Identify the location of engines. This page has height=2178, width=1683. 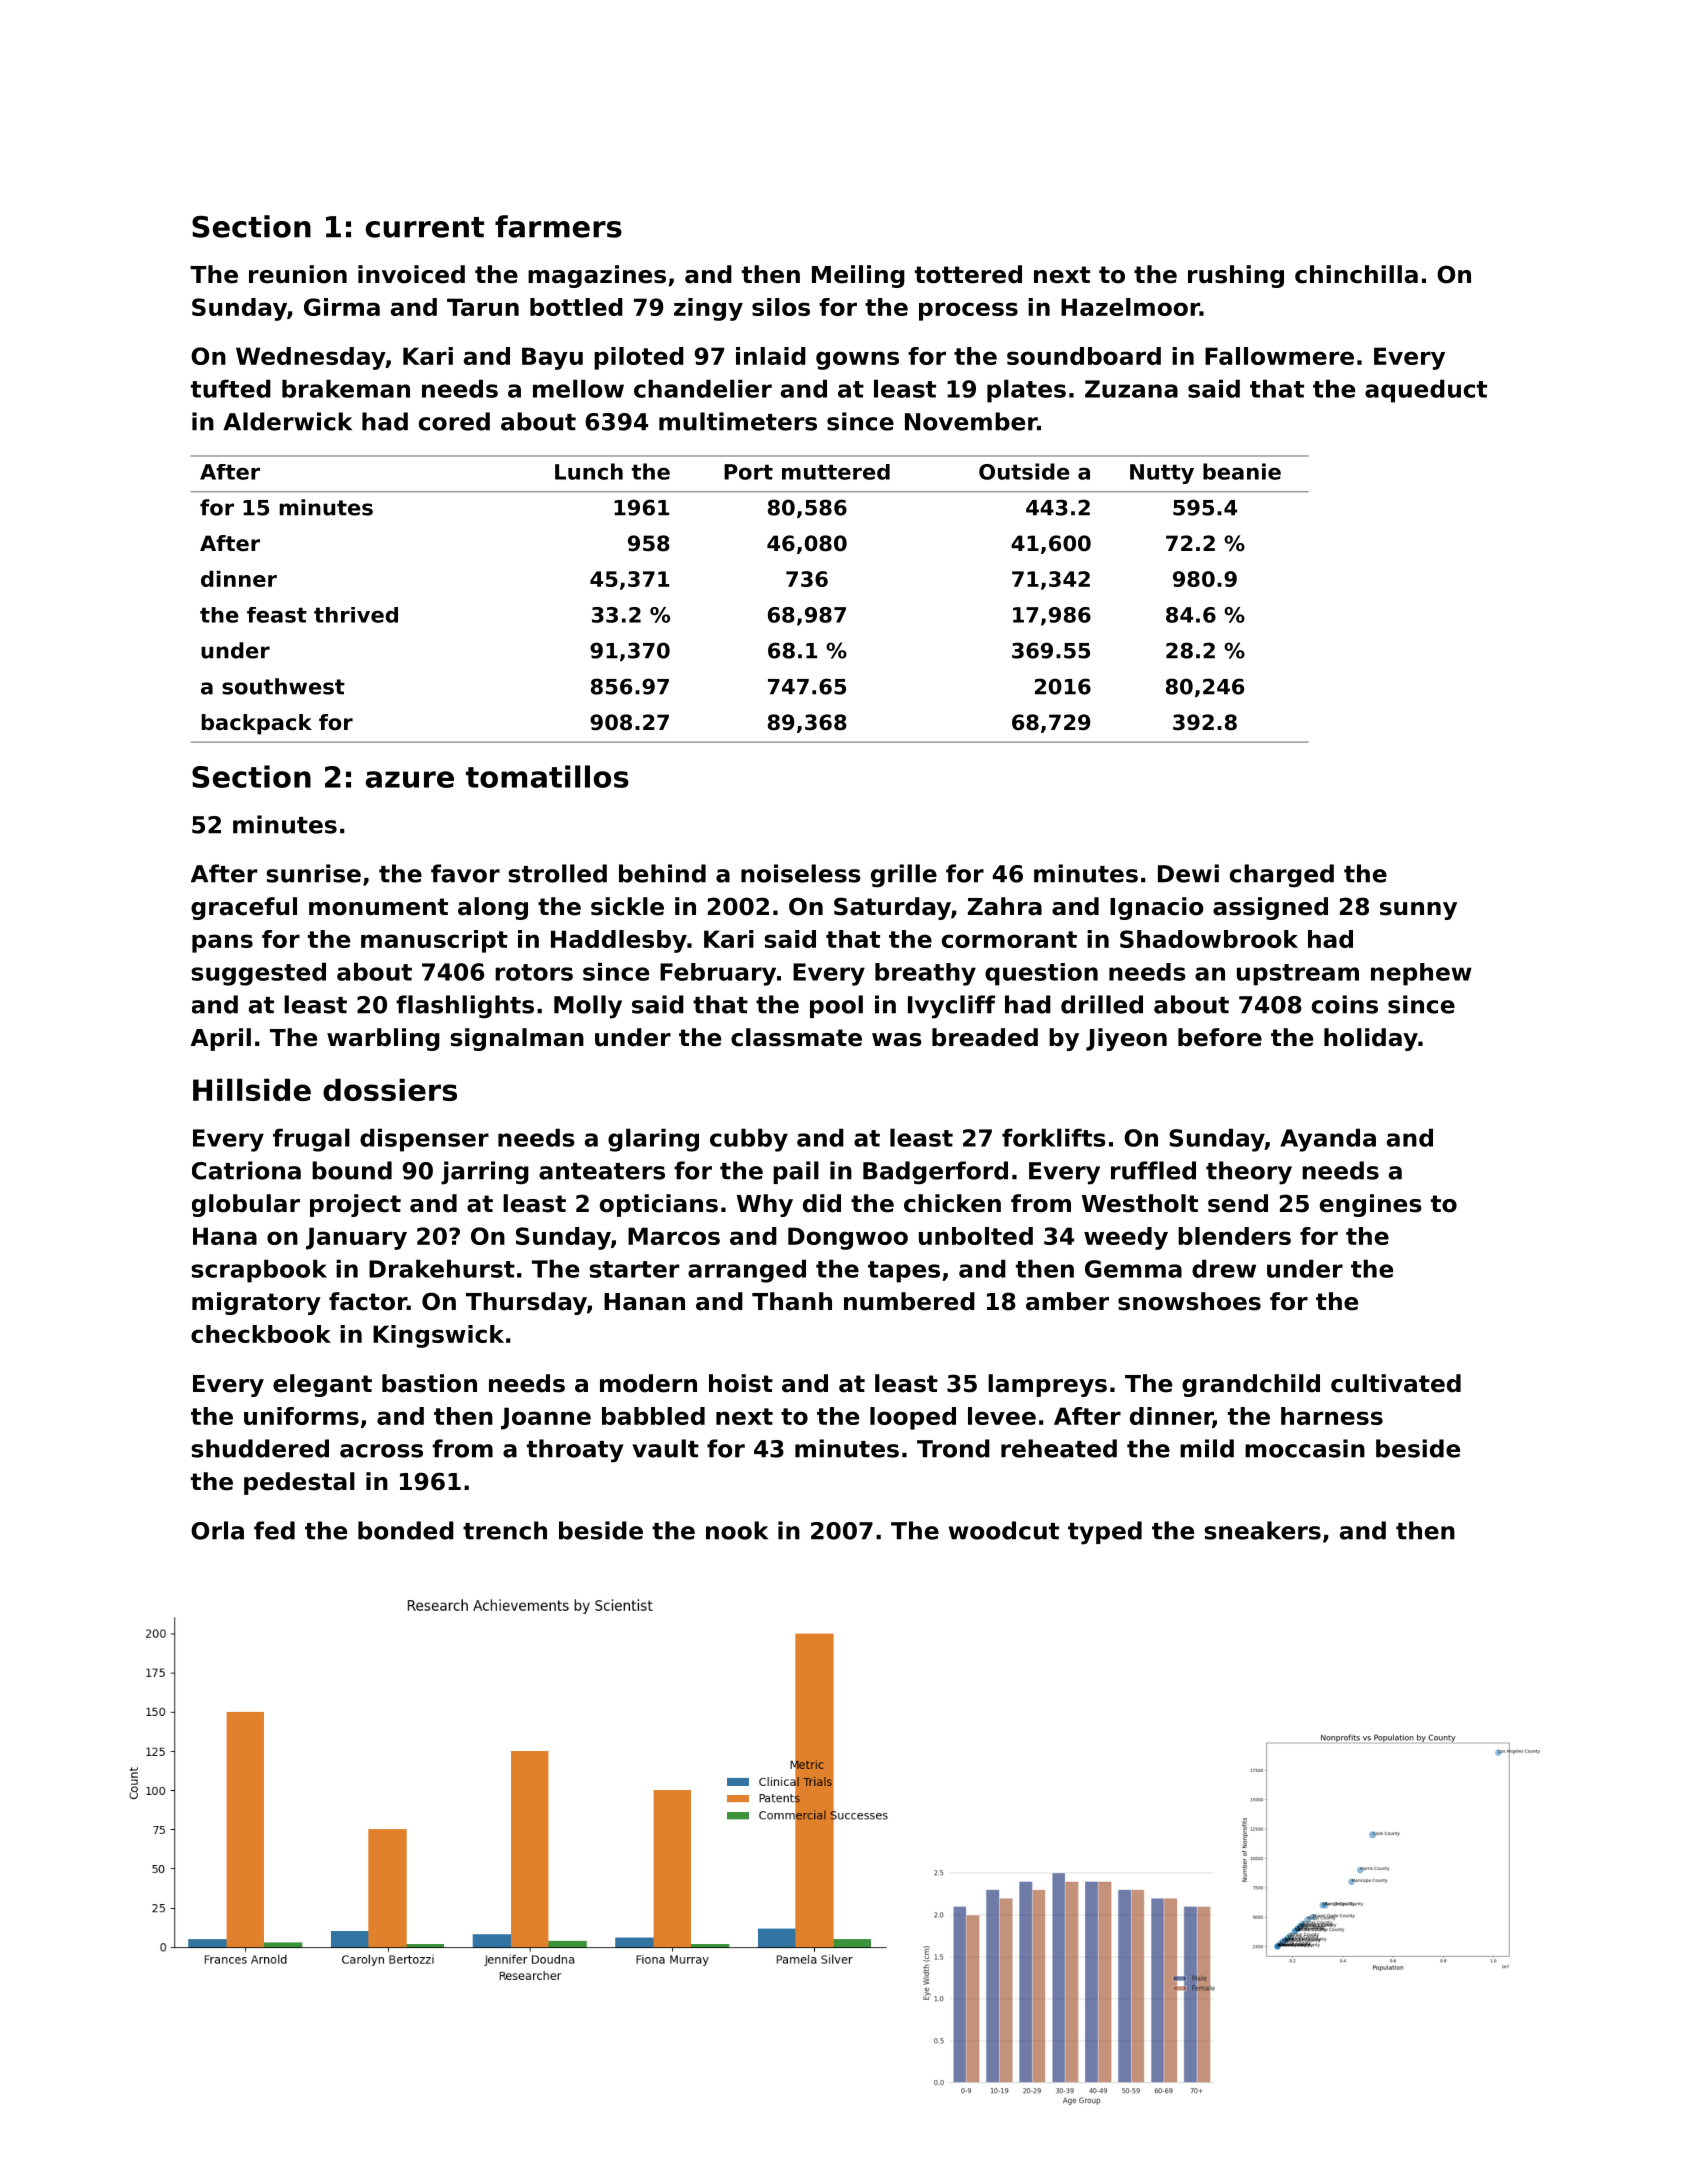
(1371, 1205).
